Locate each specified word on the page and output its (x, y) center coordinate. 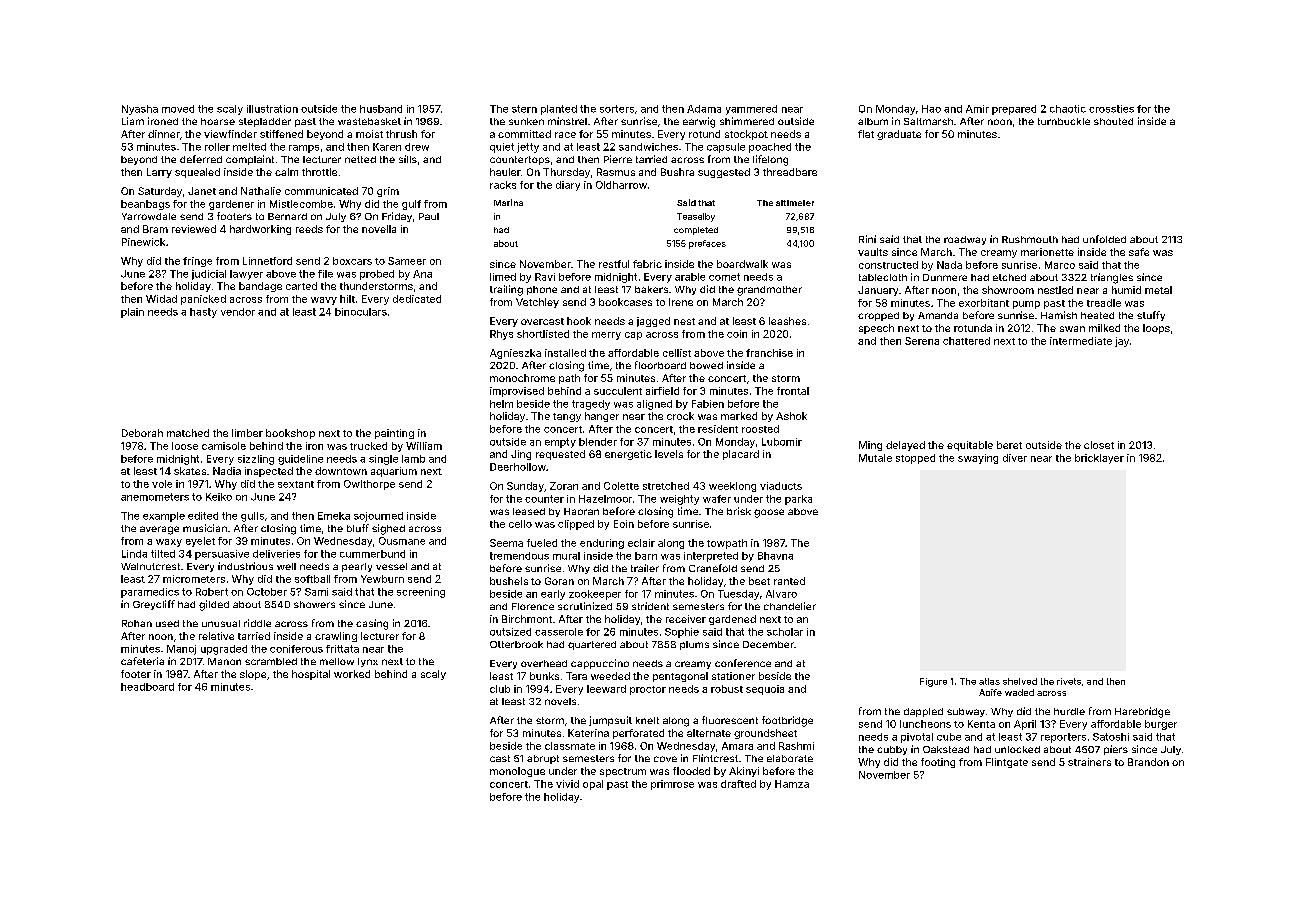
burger (1161, 725)
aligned (654, 405)
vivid (567, 784)
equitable (970, 446)
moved (178, 109)
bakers (651, 289)
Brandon (1148, 762)
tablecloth (883, 277)
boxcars (352, 261)
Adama (704, 109)
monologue (517, 772)
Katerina (588, 733)
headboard (147, 687)
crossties (1111, 109)
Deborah (142, 433)
